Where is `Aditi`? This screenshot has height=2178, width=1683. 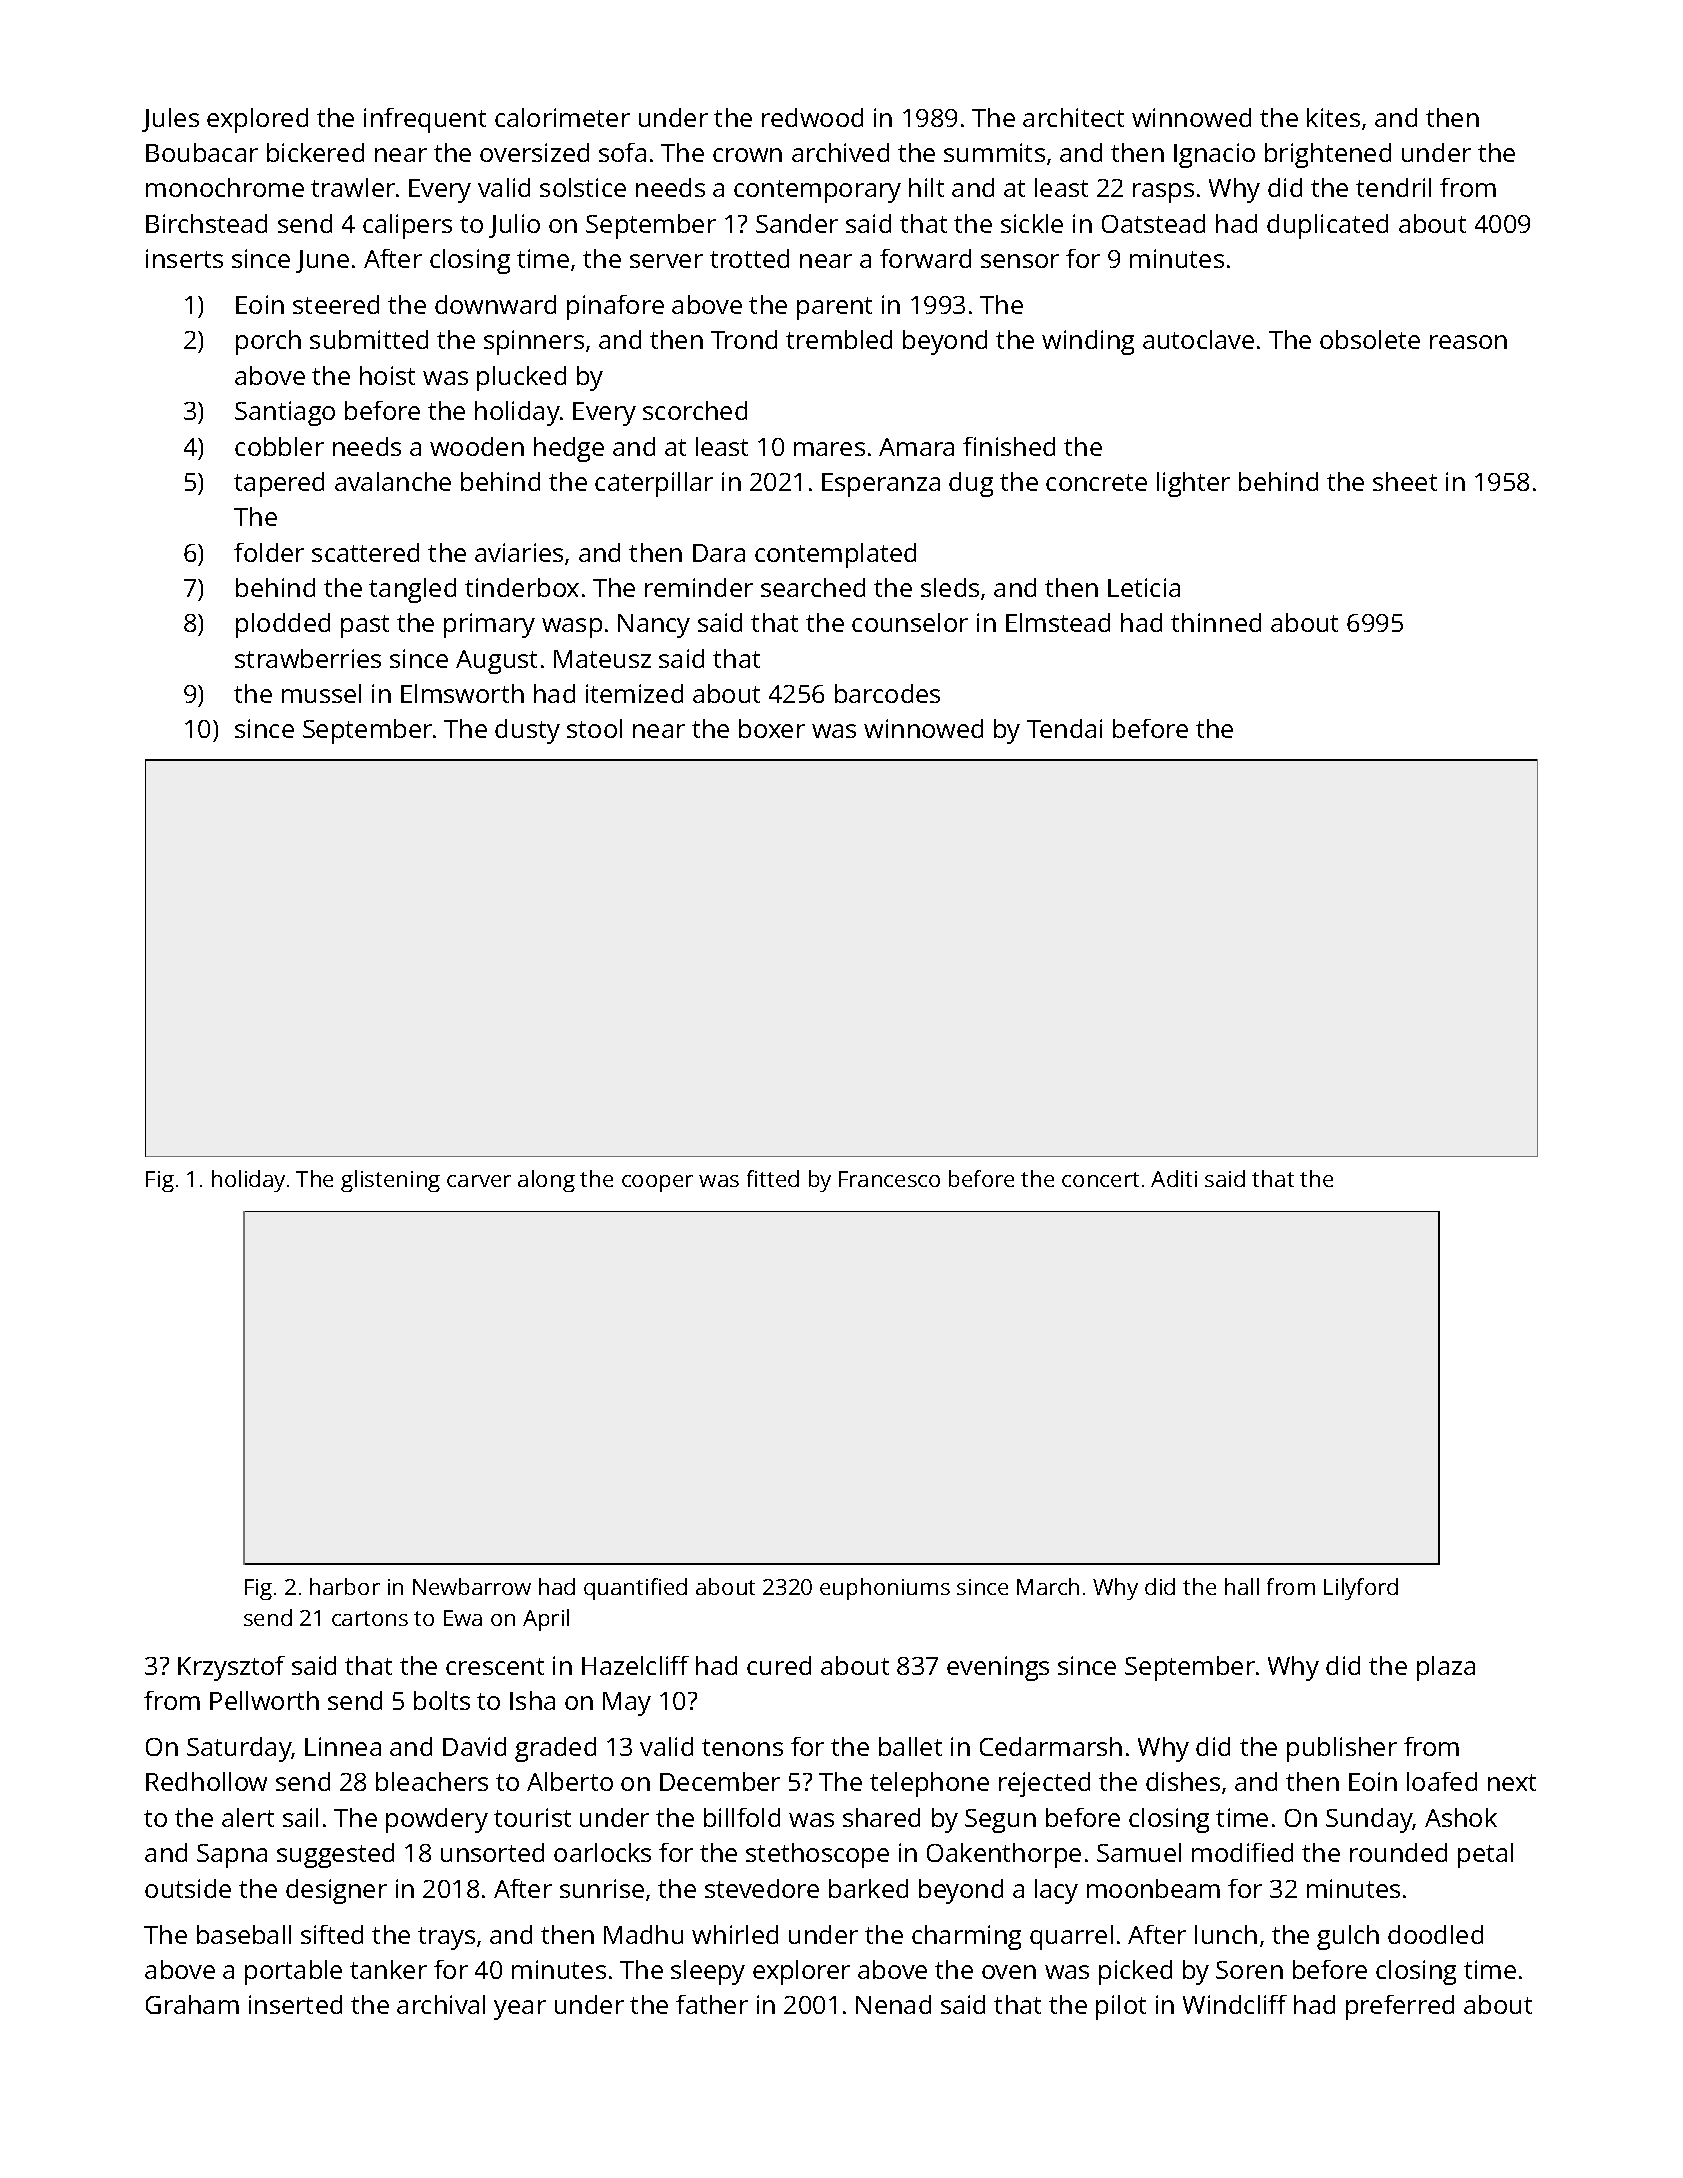
Aditi is located at coordinates (1174, 1178).
